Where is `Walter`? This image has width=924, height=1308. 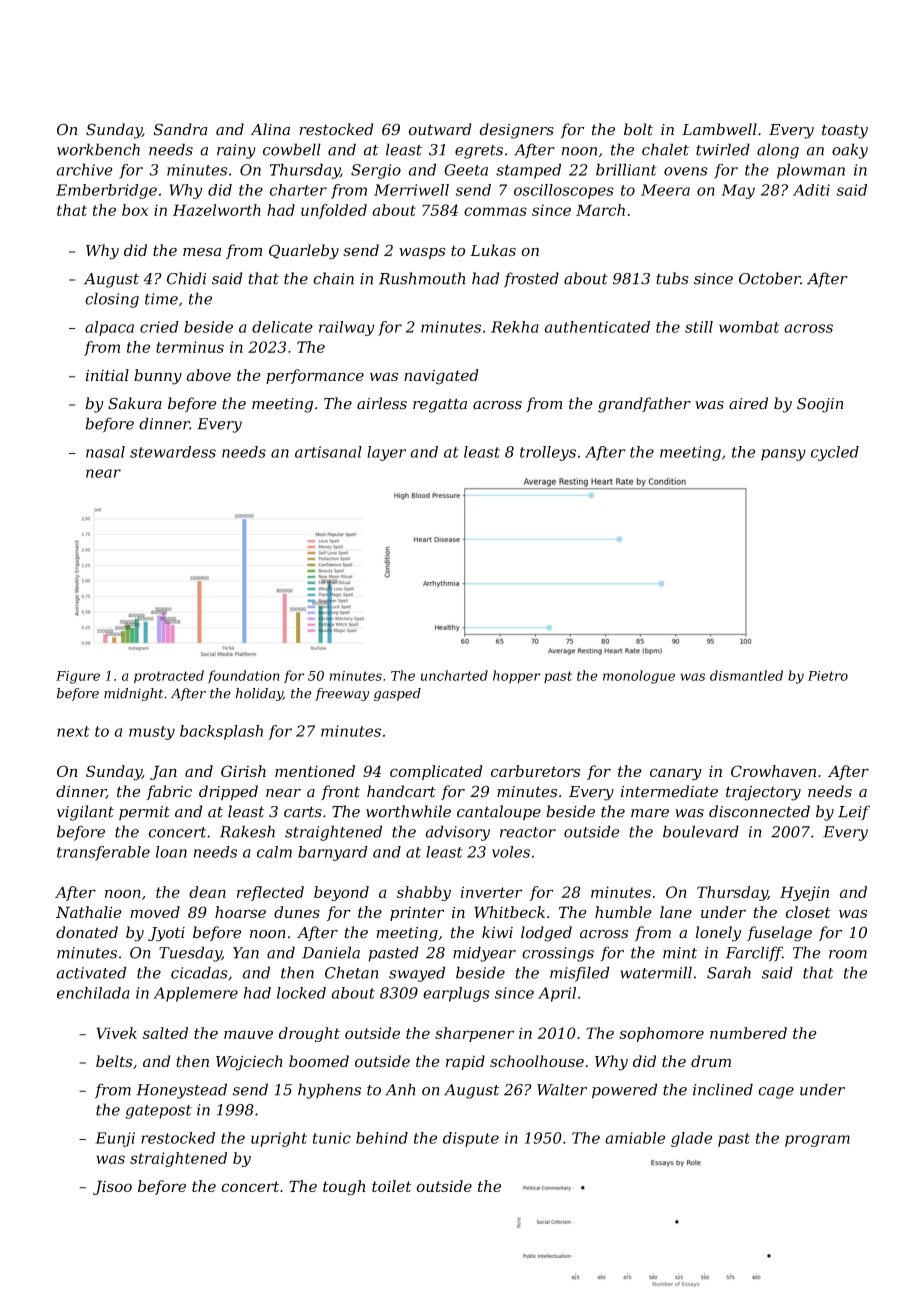 Walter is located at coordinates (562, 1089).
